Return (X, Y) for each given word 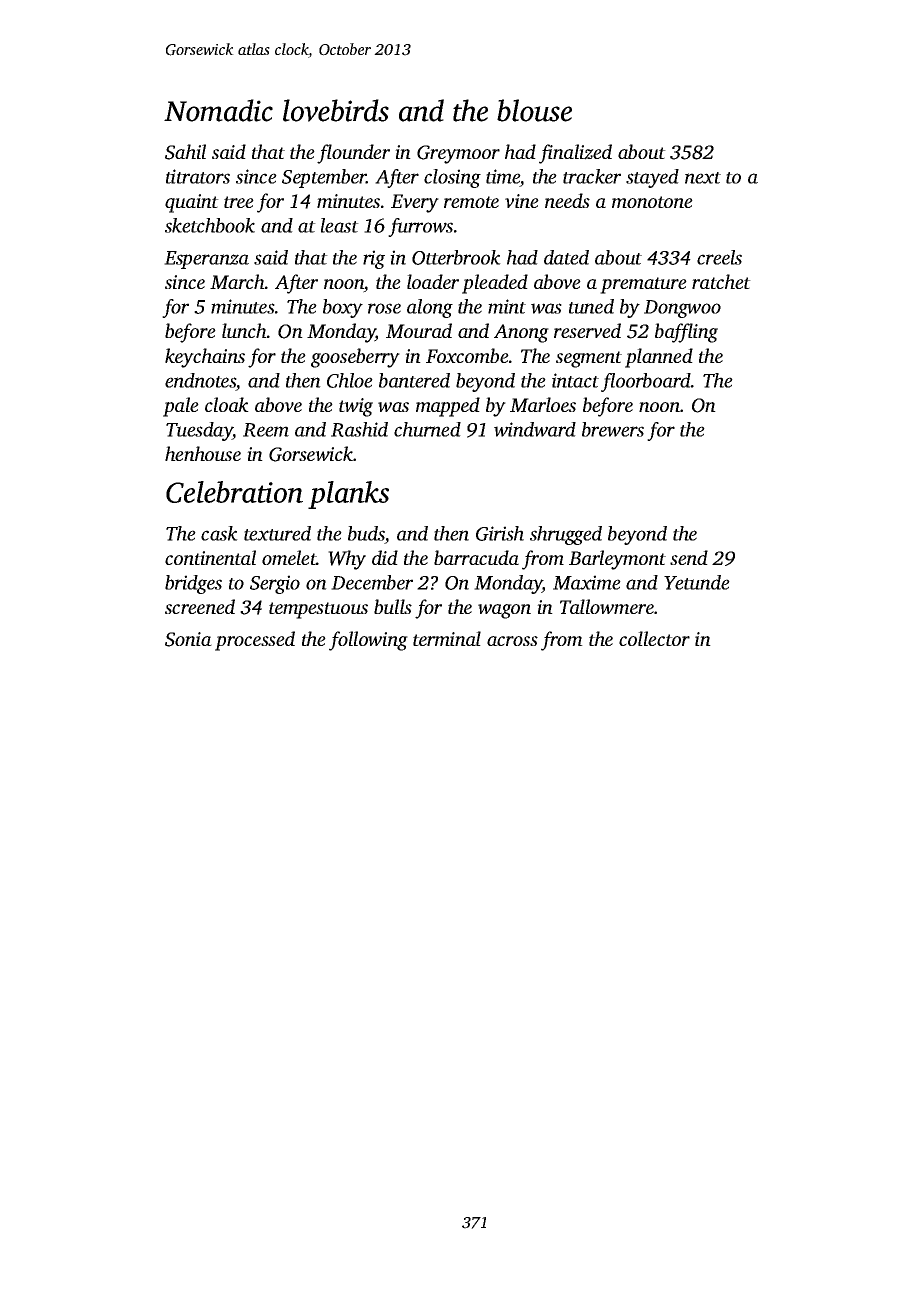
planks (348, 495)
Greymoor (458, 154)
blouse (534, 110)
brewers (613, 429)
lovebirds (336, 110)
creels (719, 257)
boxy (343, 308)
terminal (447, 638)
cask (219, 533)
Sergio (275, 584)
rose (384, 308)
